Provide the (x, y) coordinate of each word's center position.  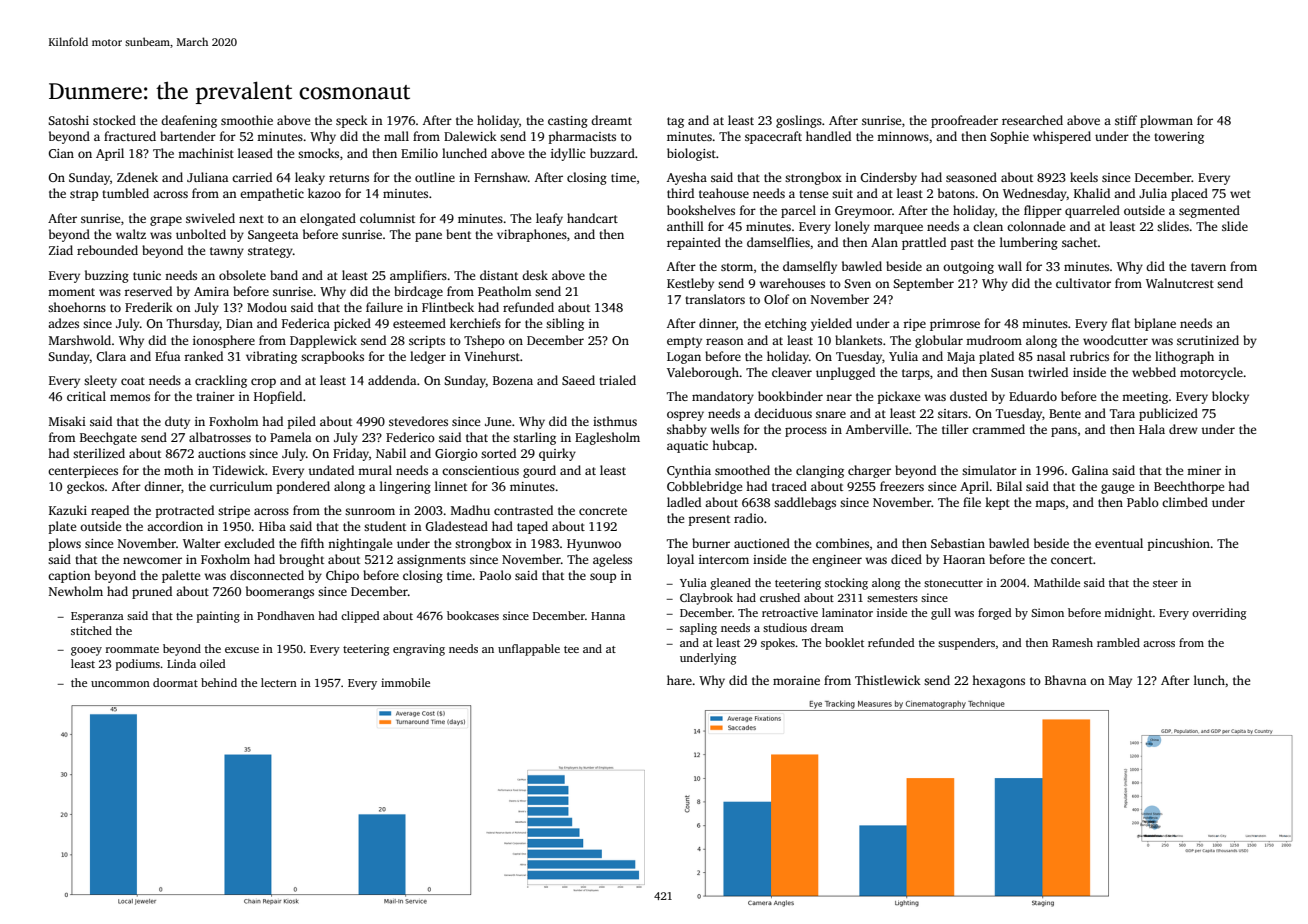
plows (64, 544)
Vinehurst (492, 356)
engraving (419, 650)
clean (988, 226)
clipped (360, 617)
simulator (989, 470)
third (680, 193)
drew (1183, 429)
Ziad (61, 250)
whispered (1062, 137)
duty (177, 422)
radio (749, 518)
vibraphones (532, 235)
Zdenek (137, 177)
